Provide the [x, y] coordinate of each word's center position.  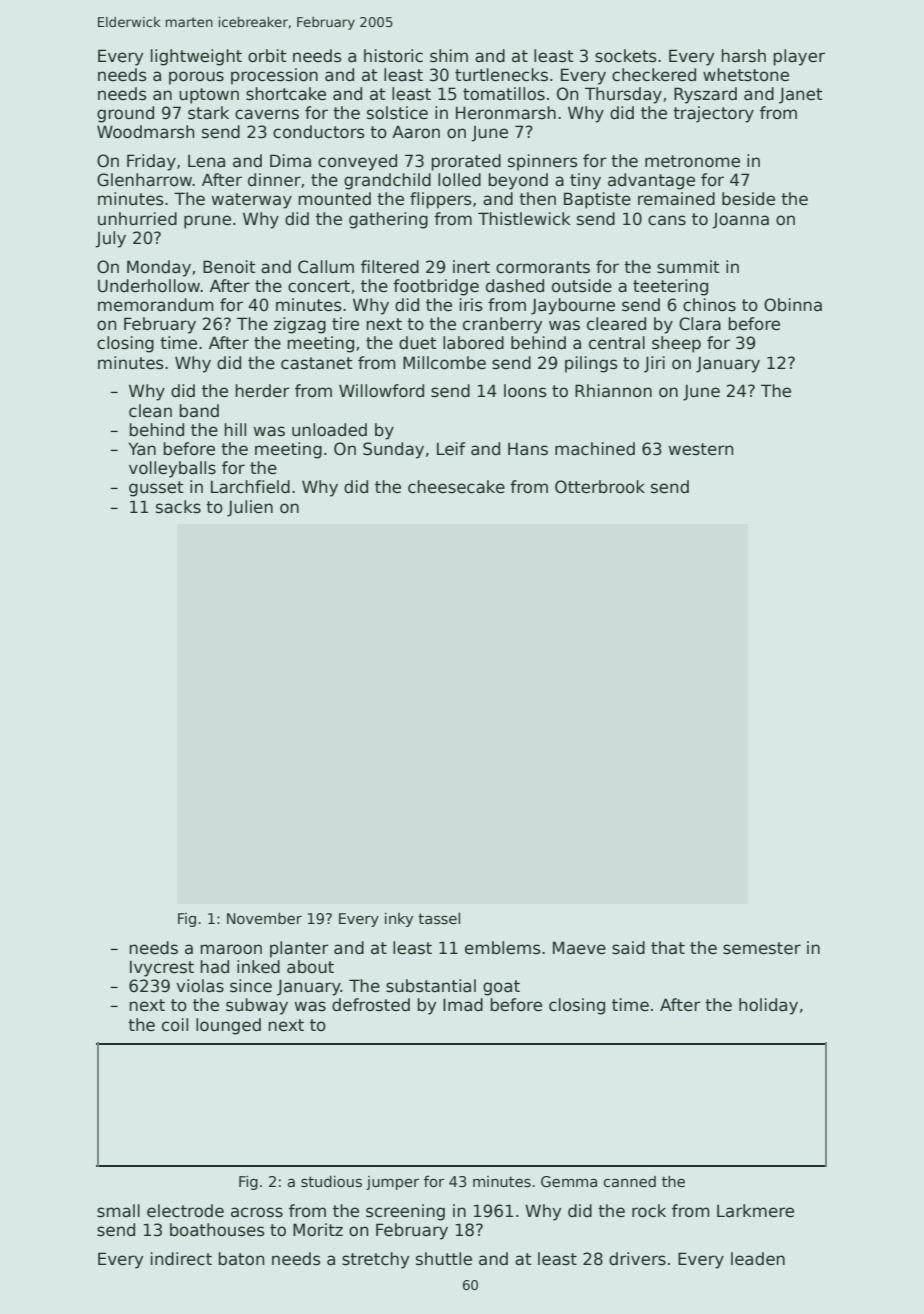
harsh [743, 56]
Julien [250, 508]
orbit [267, 56]
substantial [431, 986]
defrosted [371, 1005]
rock [649, 1211]
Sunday [393, 450]
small [118, 1211]
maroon [231, 949]
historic [393, 56]
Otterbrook [600, 487]
